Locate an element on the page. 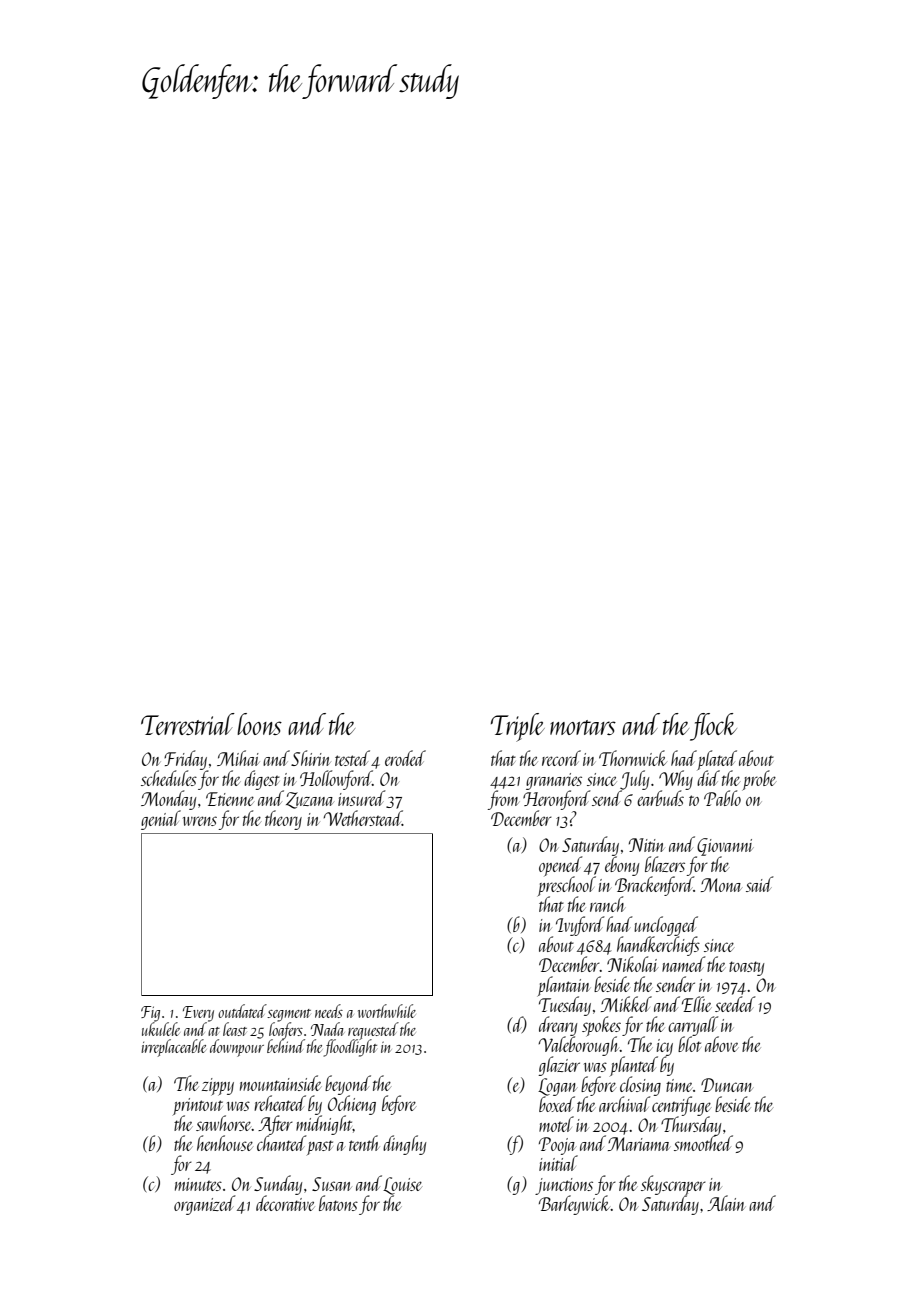  irreplaceable is located at coordinates (173, 1048).
